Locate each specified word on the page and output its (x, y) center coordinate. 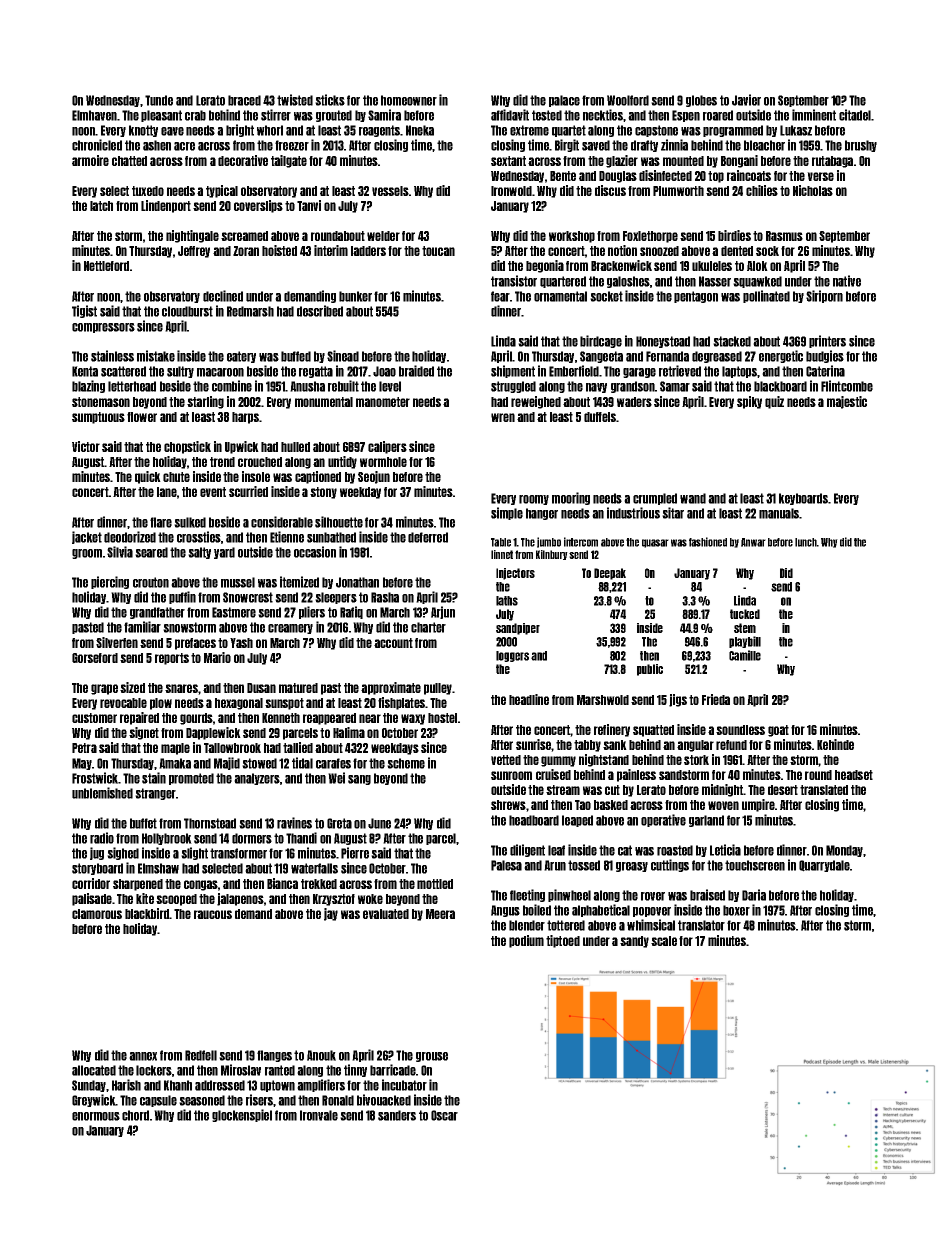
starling (205, 402)
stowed (259, 763)
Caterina (825, 371)
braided (416, 371)
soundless (740, 730)
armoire (90, 160)
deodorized (130, 537)
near (370, 718)
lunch (806, 542)
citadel (855, 115)
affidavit (510, 115)
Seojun (374, 477)
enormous (96, 1116)
